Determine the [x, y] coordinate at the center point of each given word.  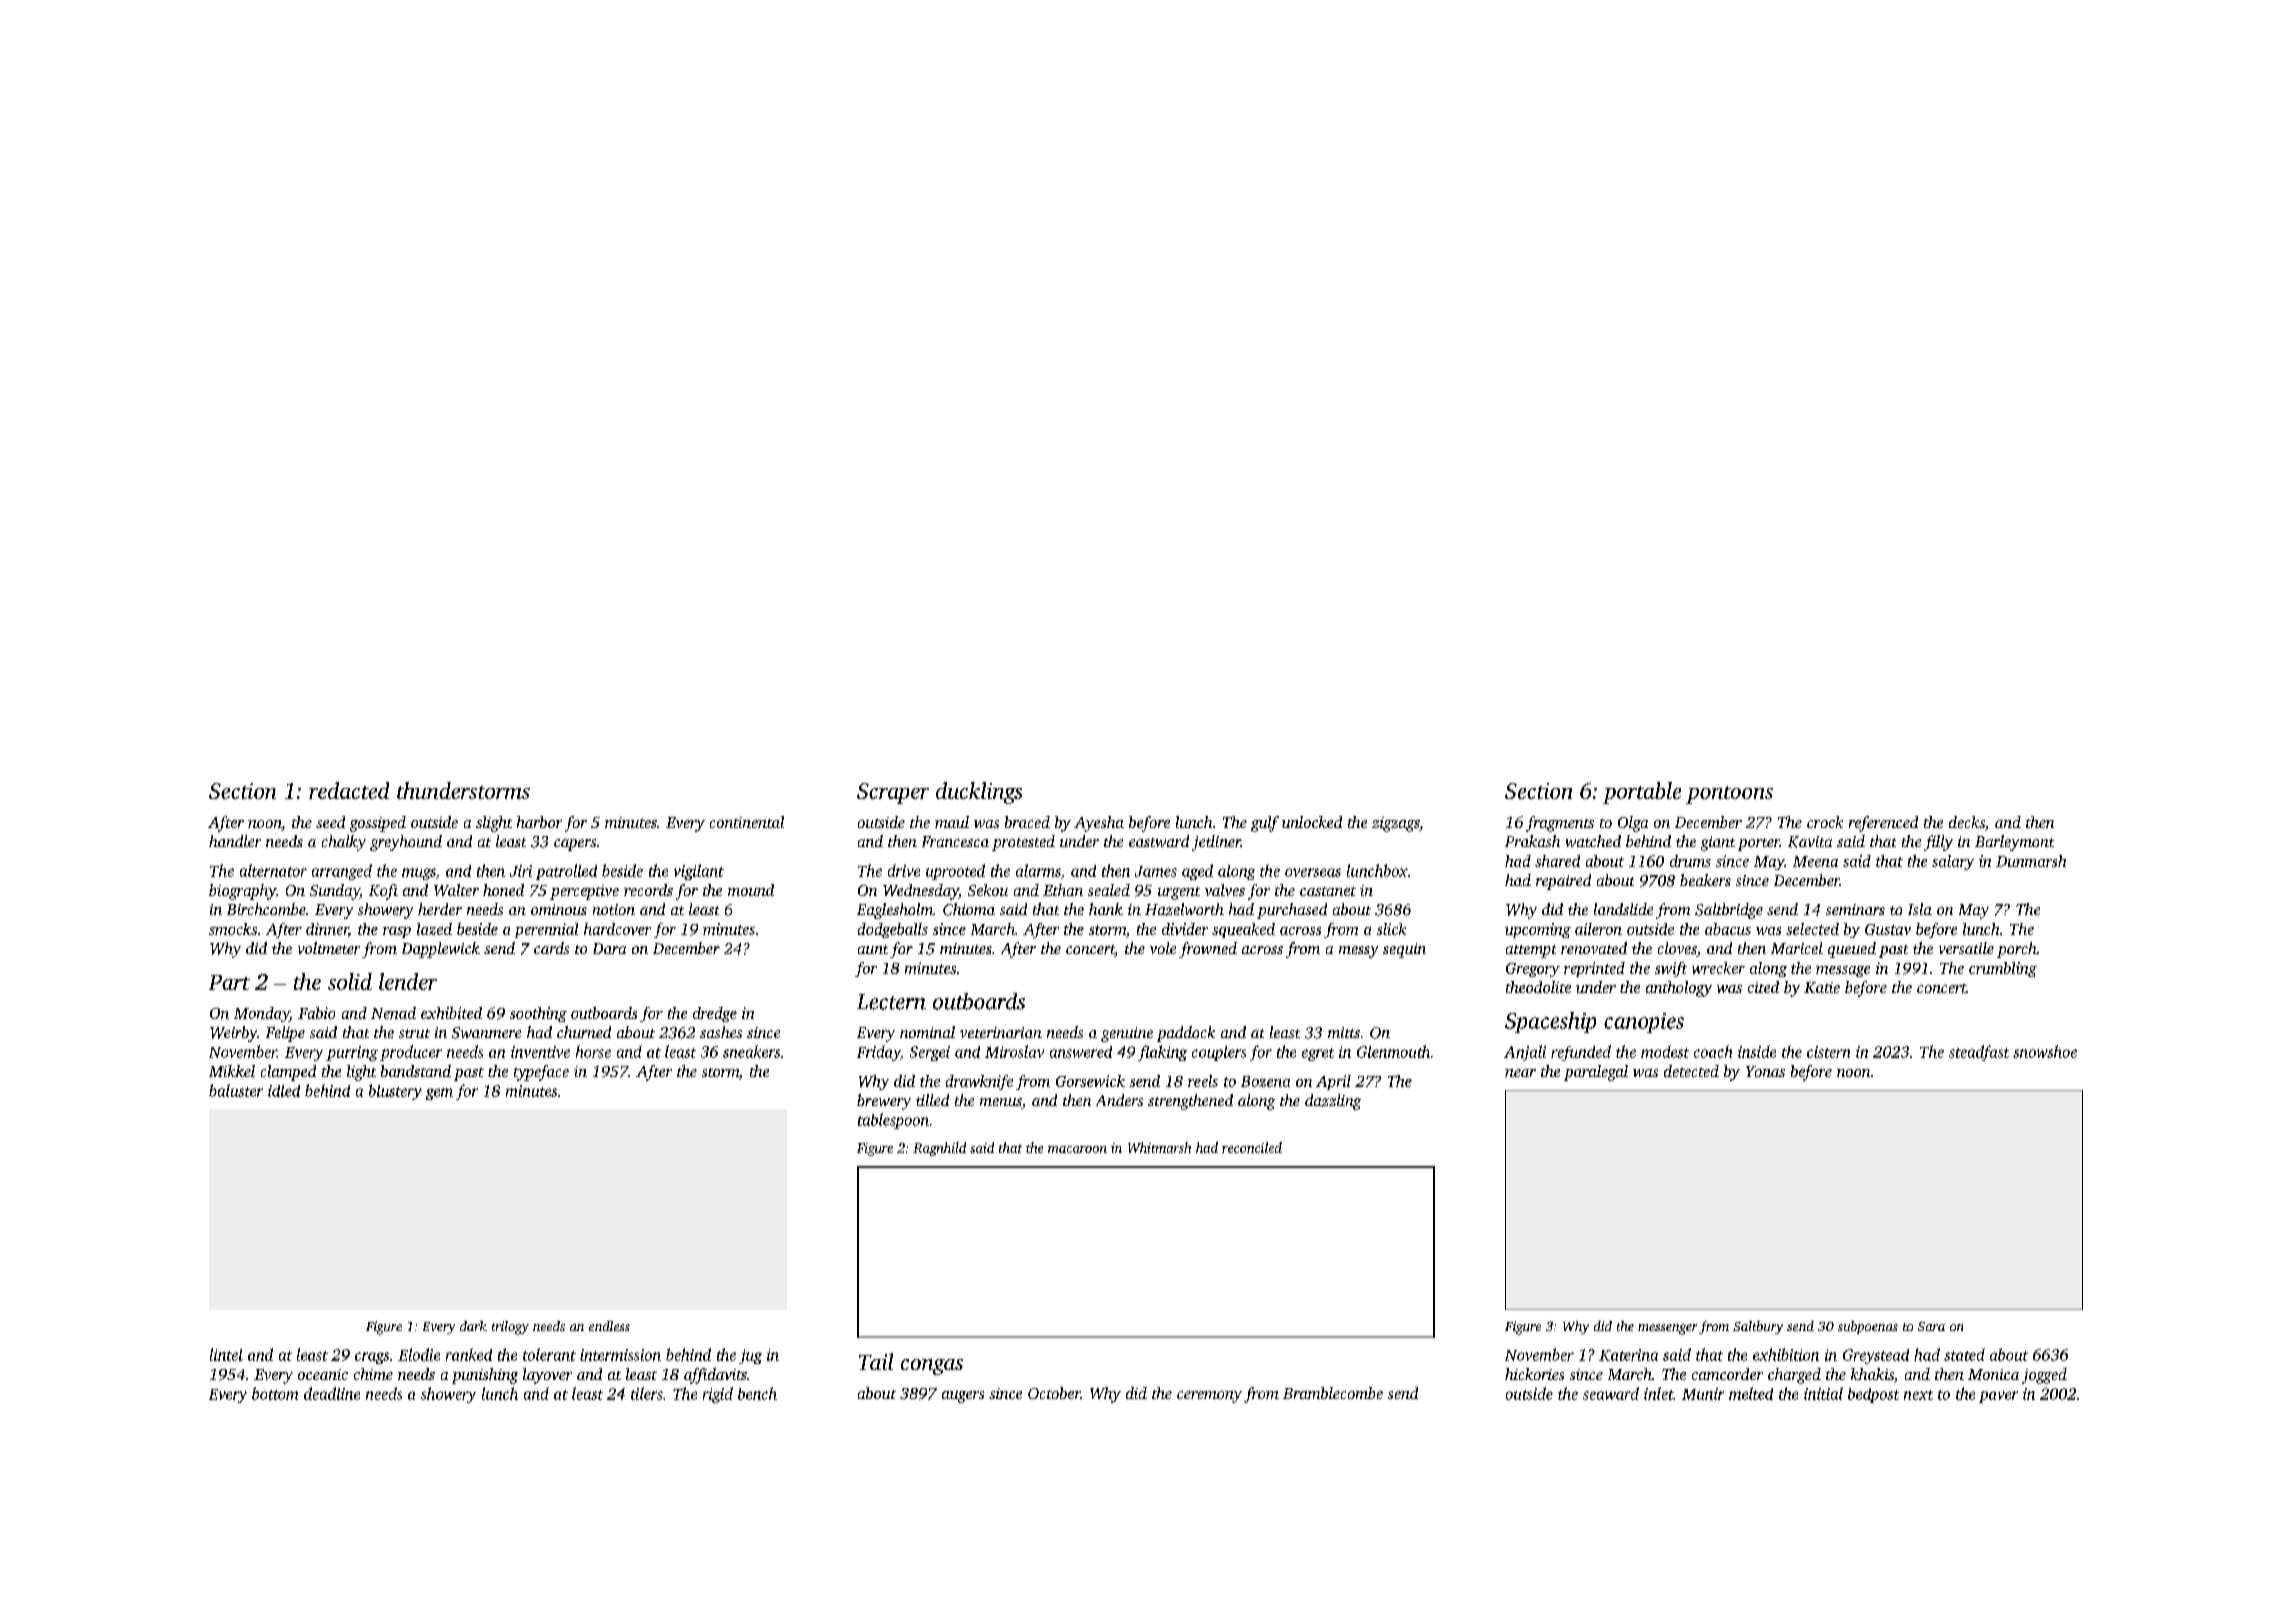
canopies [1644, 1023]
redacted [349, 790]
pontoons [1729, 795]
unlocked [1312, 822]
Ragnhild [939, 1149]
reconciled [1252, 1147]
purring [352, 1053]
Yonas [1765, 1071]
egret [1318, 1054]
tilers [647, 1393]
